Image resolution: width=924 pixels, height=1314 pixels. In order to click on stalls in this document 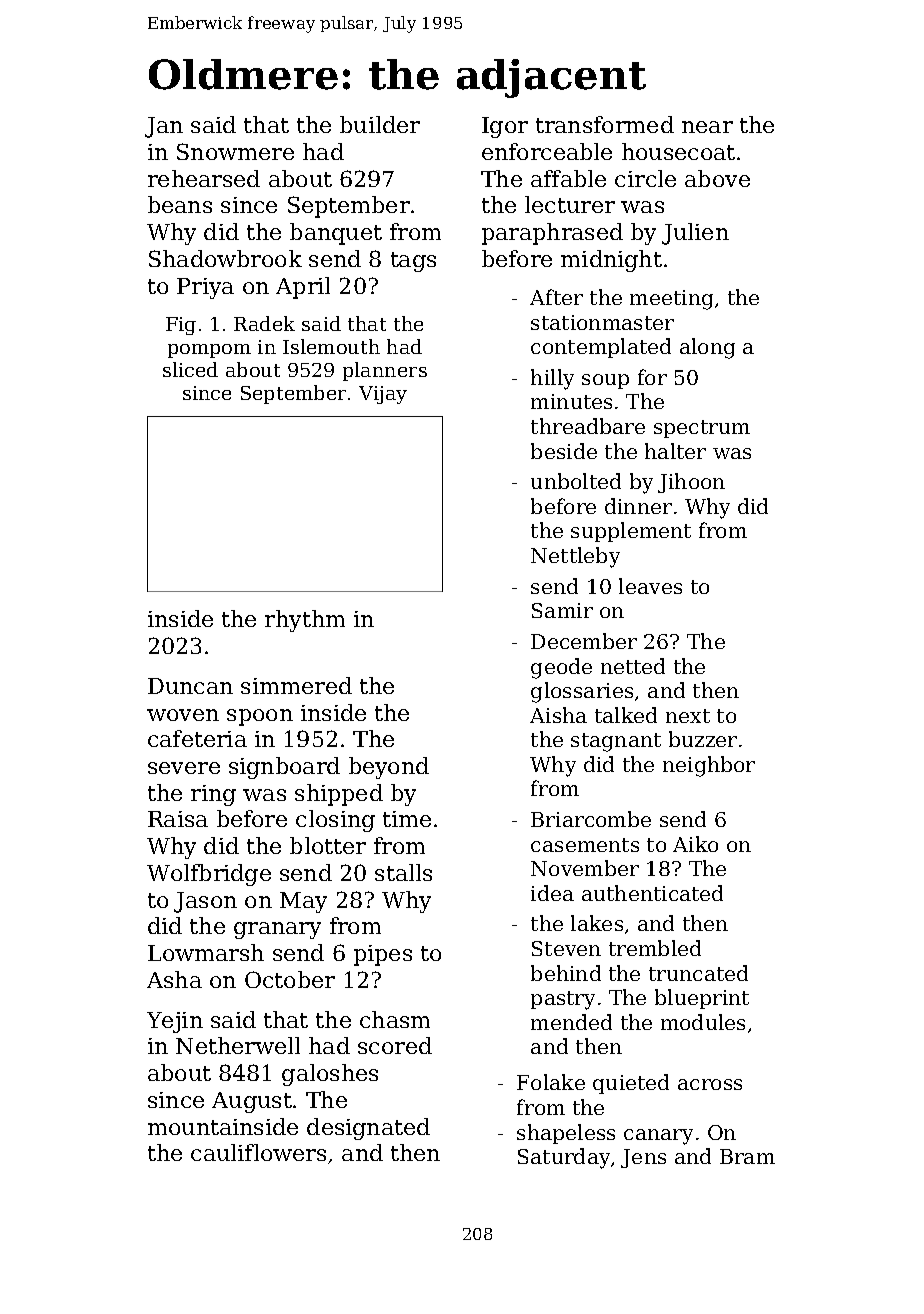, I will do `click(403, 872)`.
